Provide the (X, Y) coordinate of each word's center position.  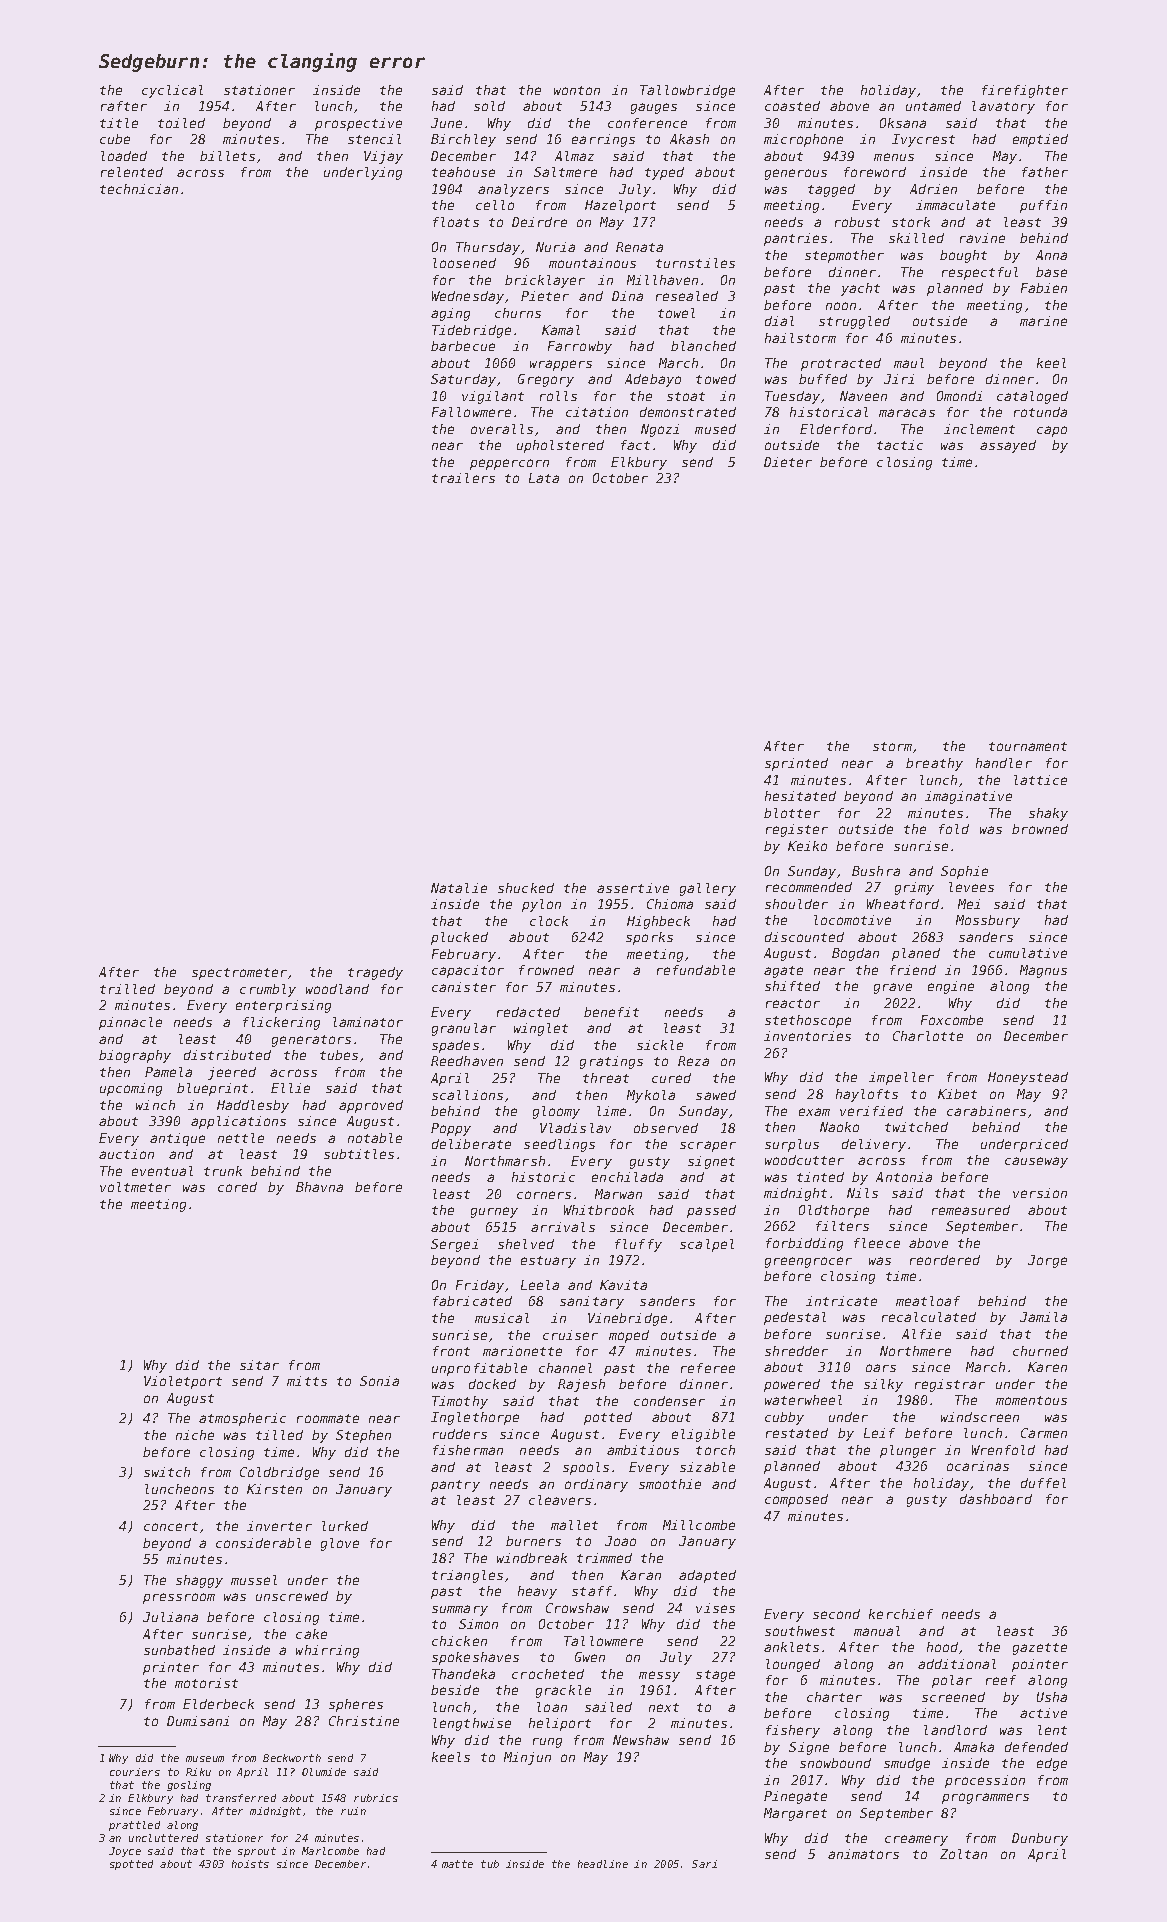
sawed (716, 1095)
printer (171, 1668)
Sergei (454, 1245)
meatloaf (928, 1301)
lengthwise (472, 1724)
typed (664, 173)
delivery (874, 1145)
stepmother (844, 256)
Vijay (383, 157)
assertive (633, 888)
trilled (127, 989)
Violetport (183, 1382)
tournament (1028, 746)
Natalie (459, 888)
